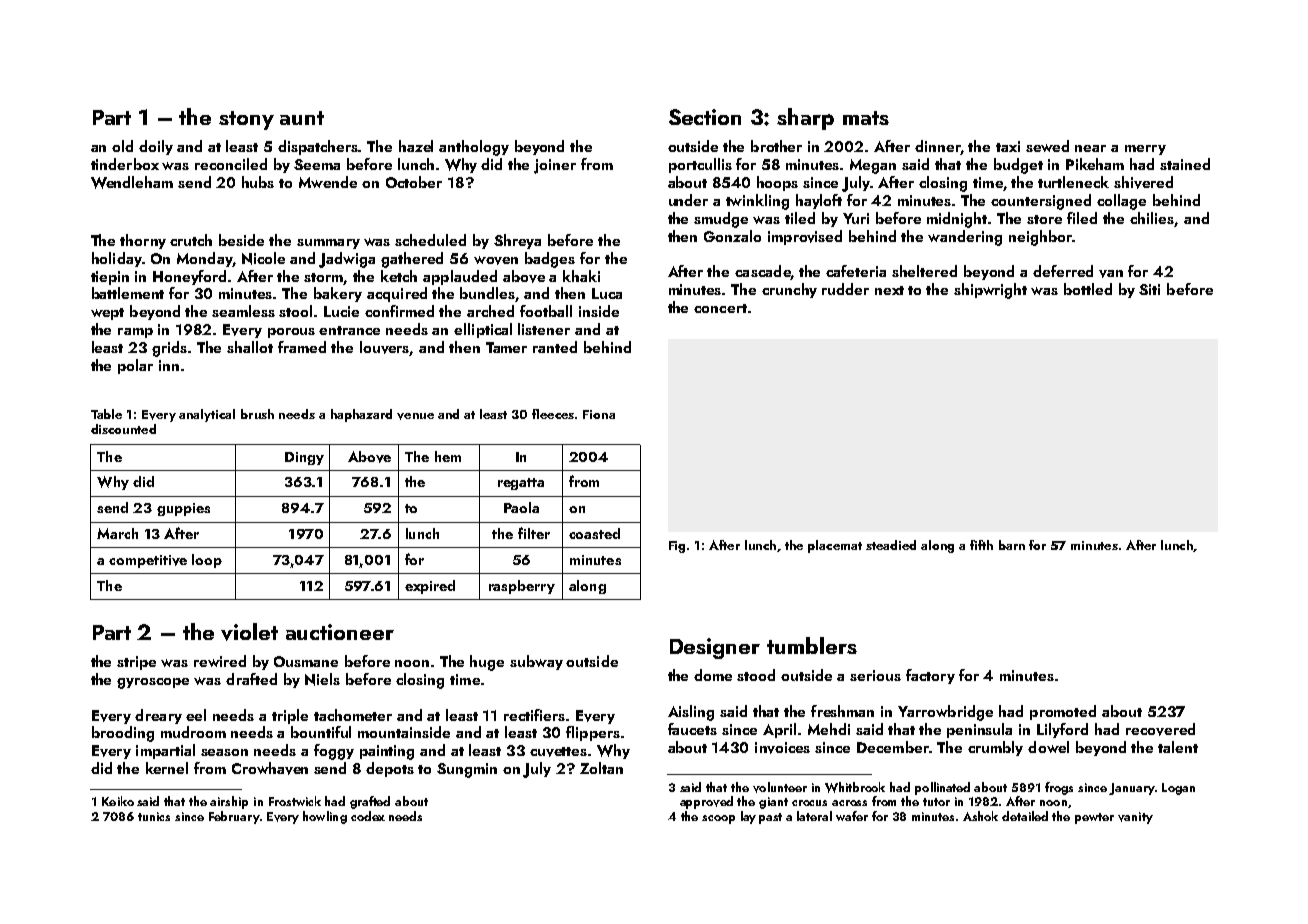  Describe the element at coordinates (599, 414) in the image. I see `Fiona` at that location.
